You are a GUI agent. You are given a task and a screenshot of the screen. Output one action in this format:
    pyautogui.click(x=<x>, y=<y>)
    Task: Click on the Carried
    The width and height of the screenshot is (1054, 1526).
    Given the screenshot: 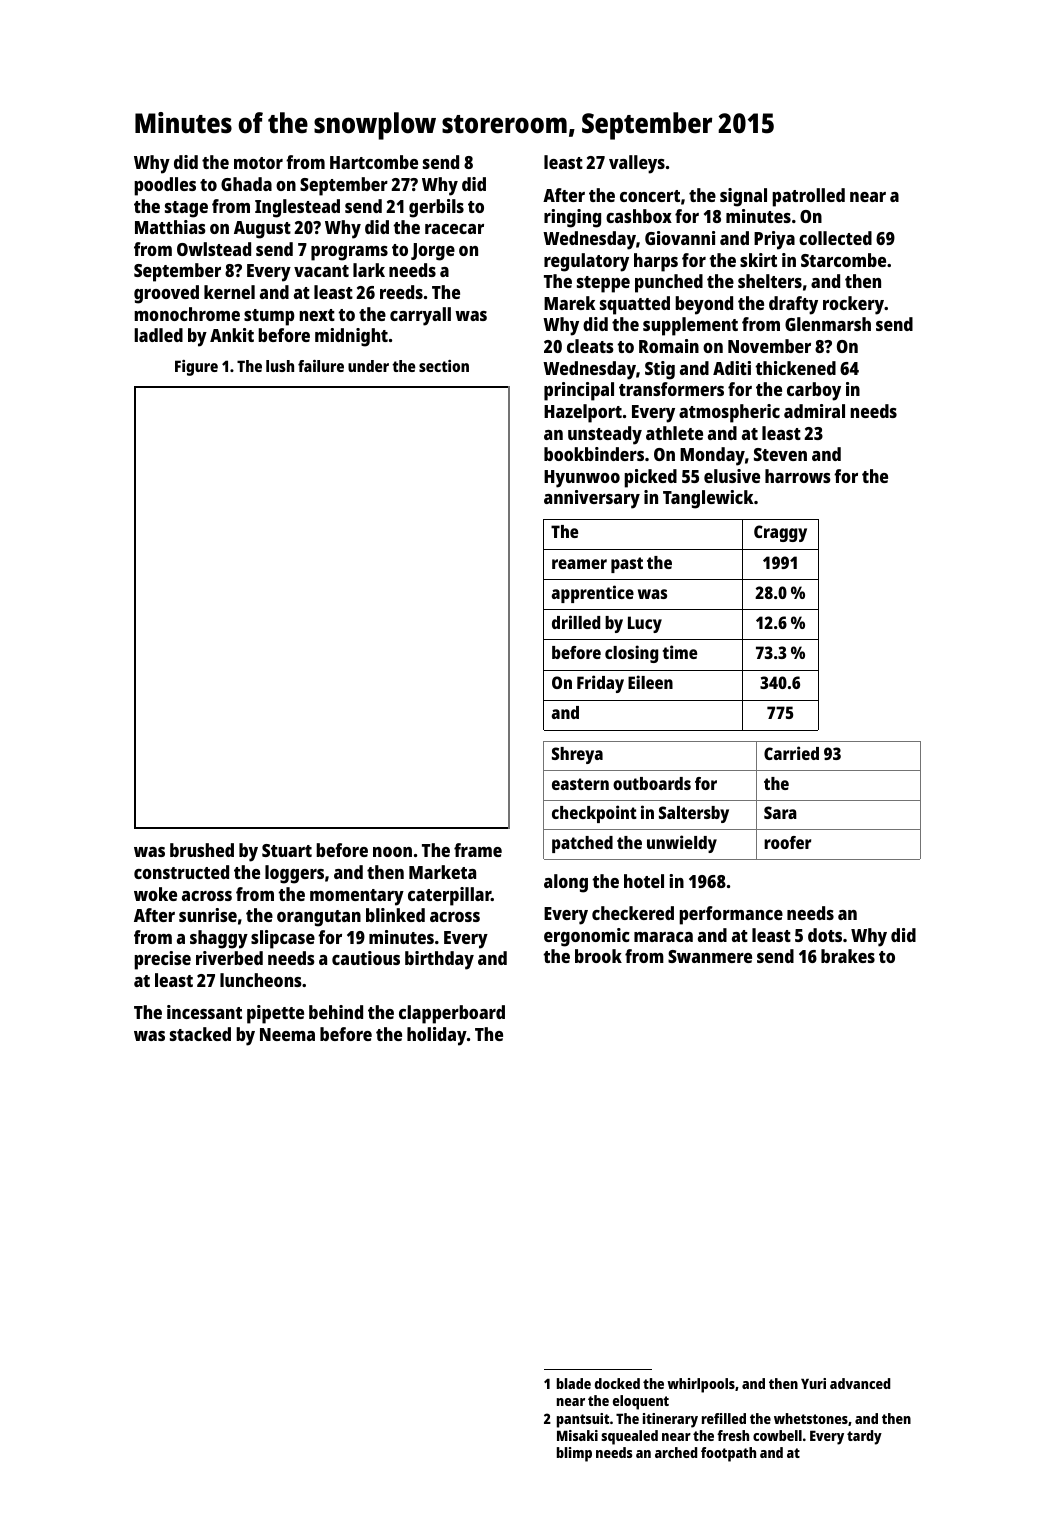 What is the action you would take?
    pyautogui.click(x=791, y=753)
